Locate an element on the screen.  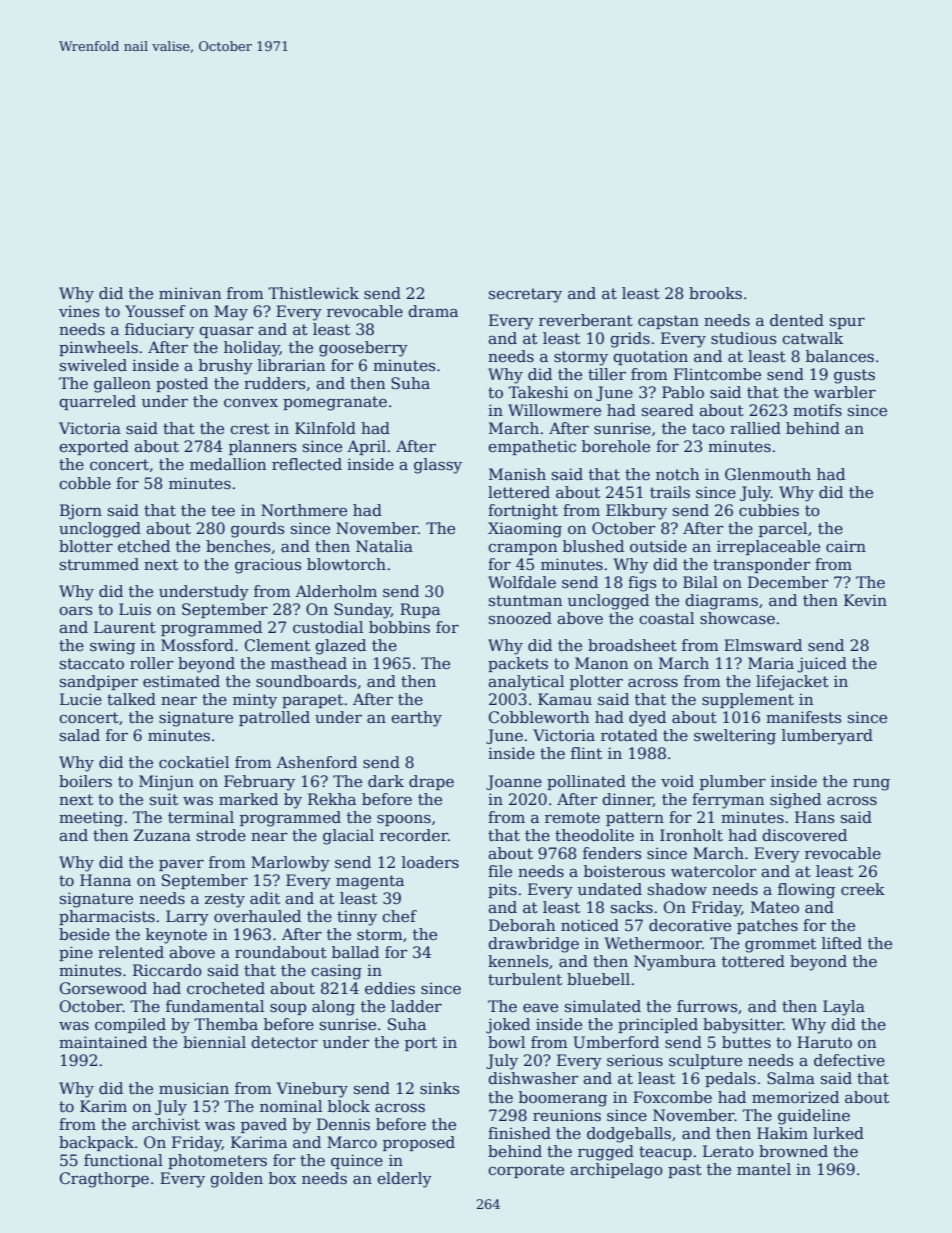
taco is located at coordinates (708, 429).
